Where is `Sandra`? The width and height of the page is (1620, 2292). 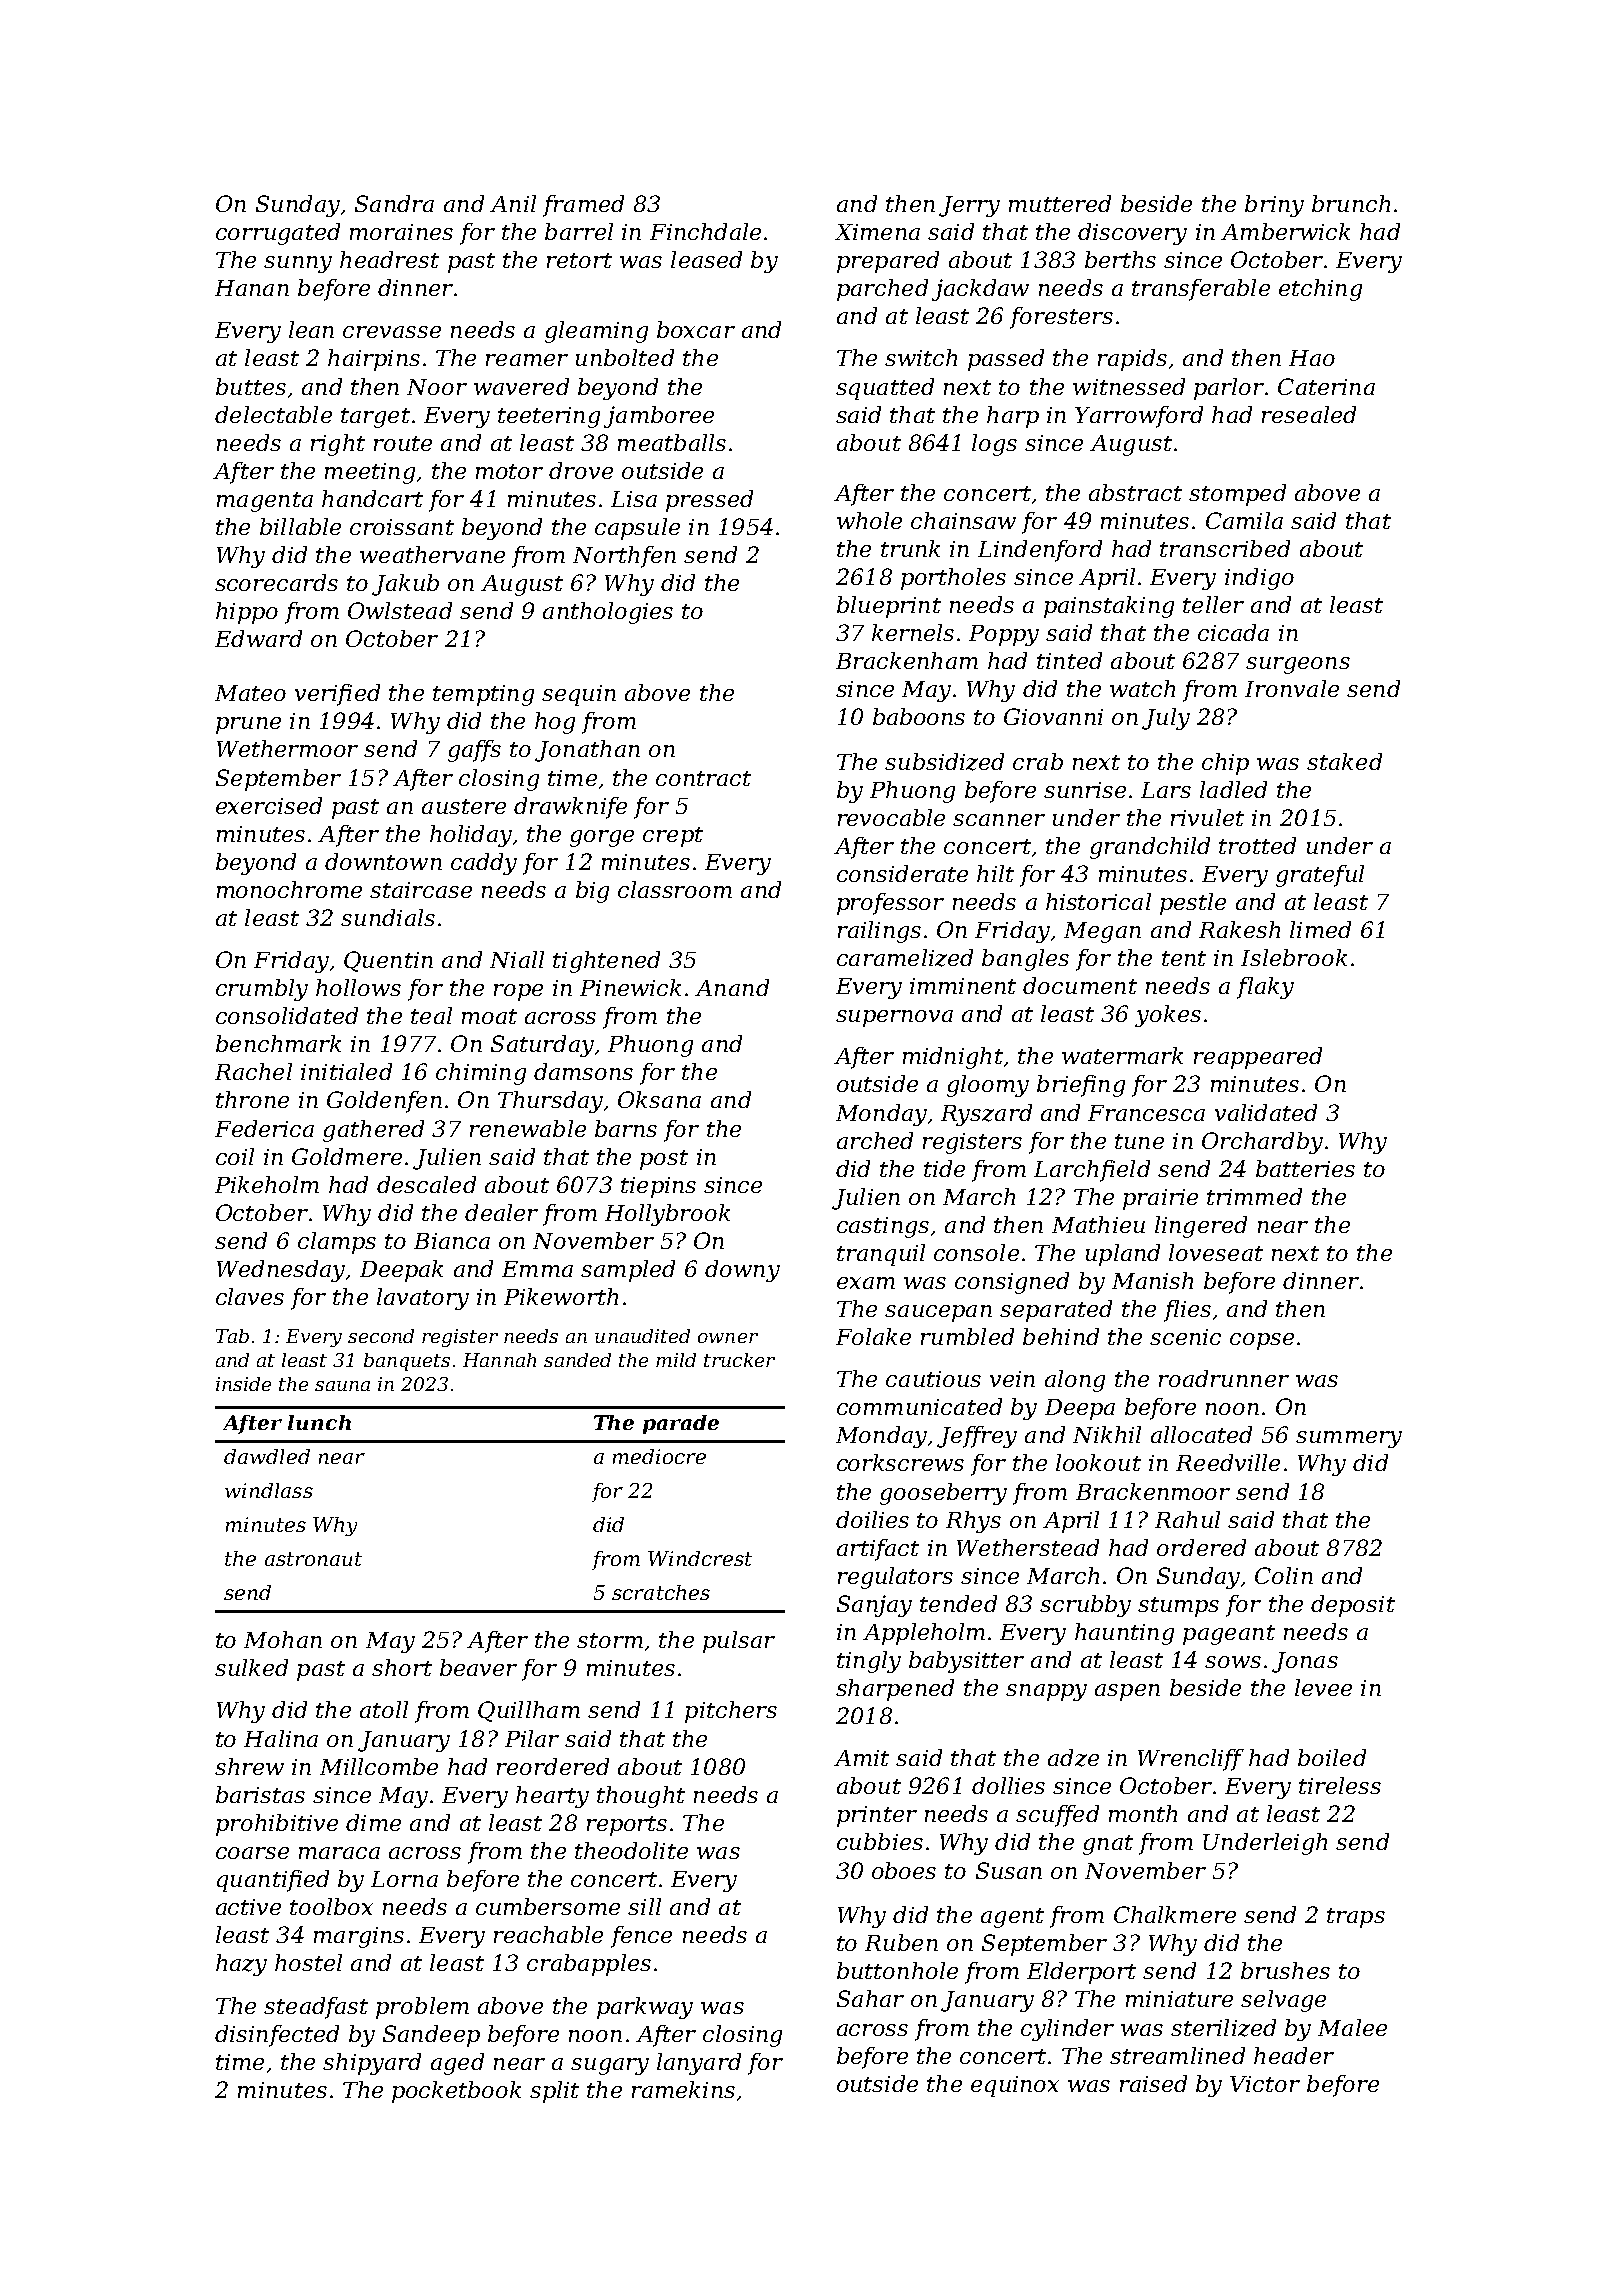
Sandra is located at coordinates (394, 203).
